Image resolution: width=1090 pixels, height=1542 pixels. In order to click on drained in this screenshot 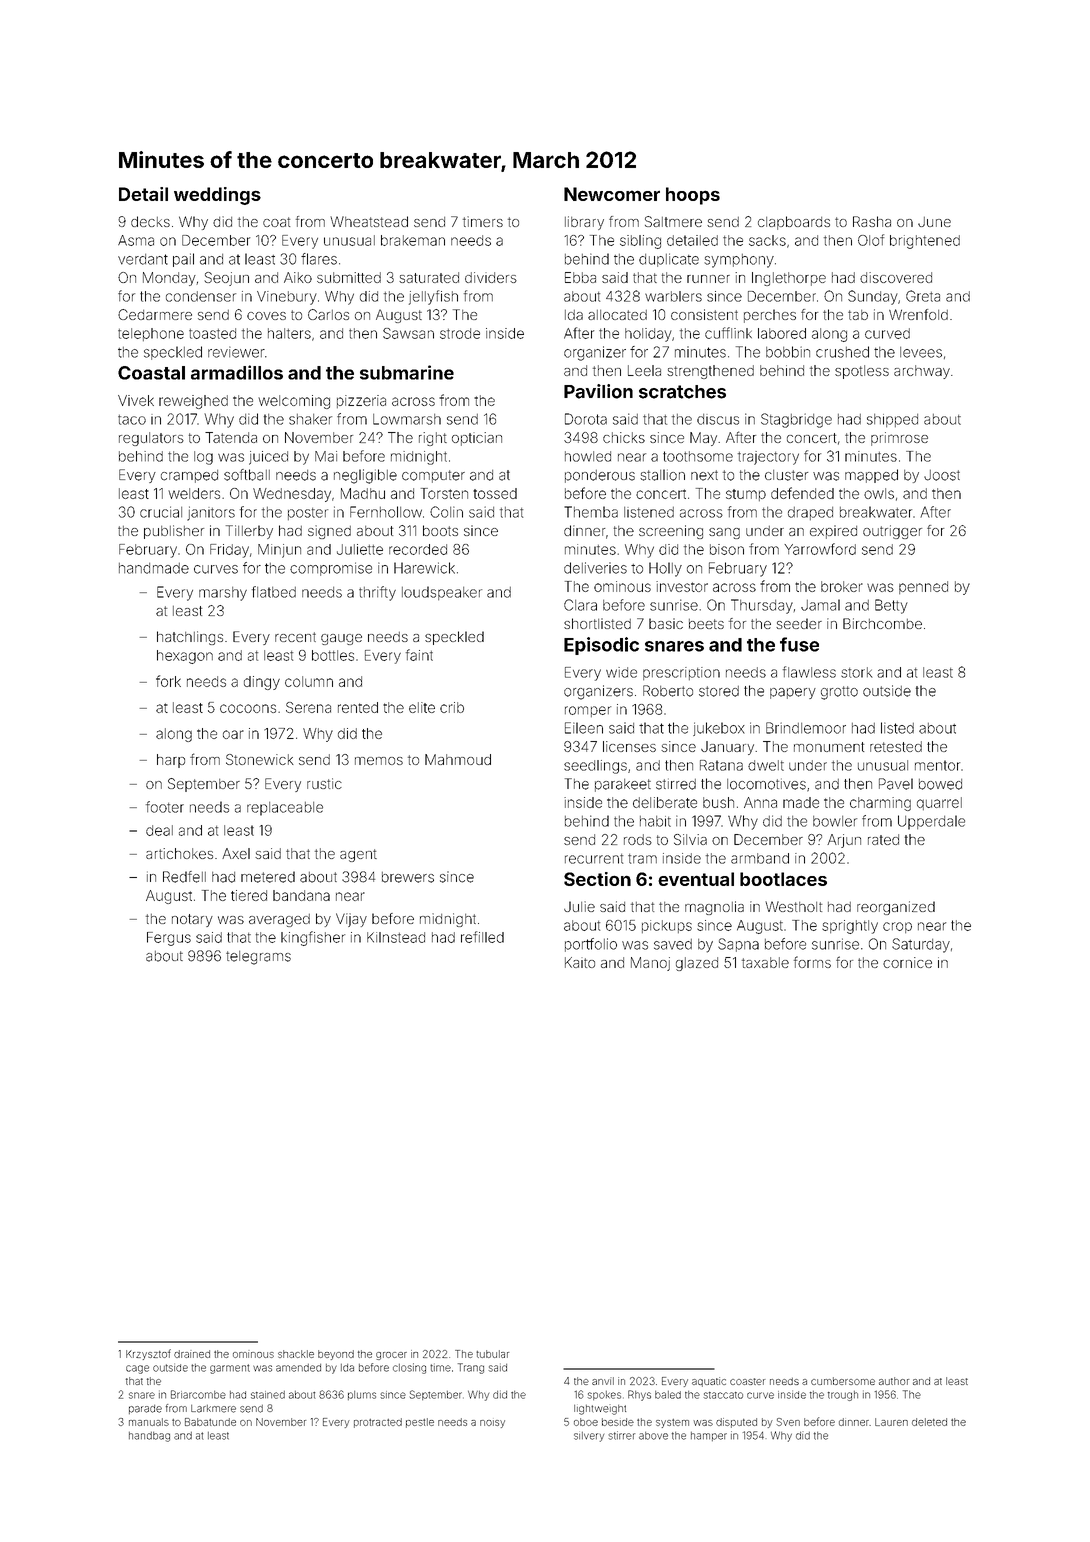, I will do `click(192, 1354)`.
